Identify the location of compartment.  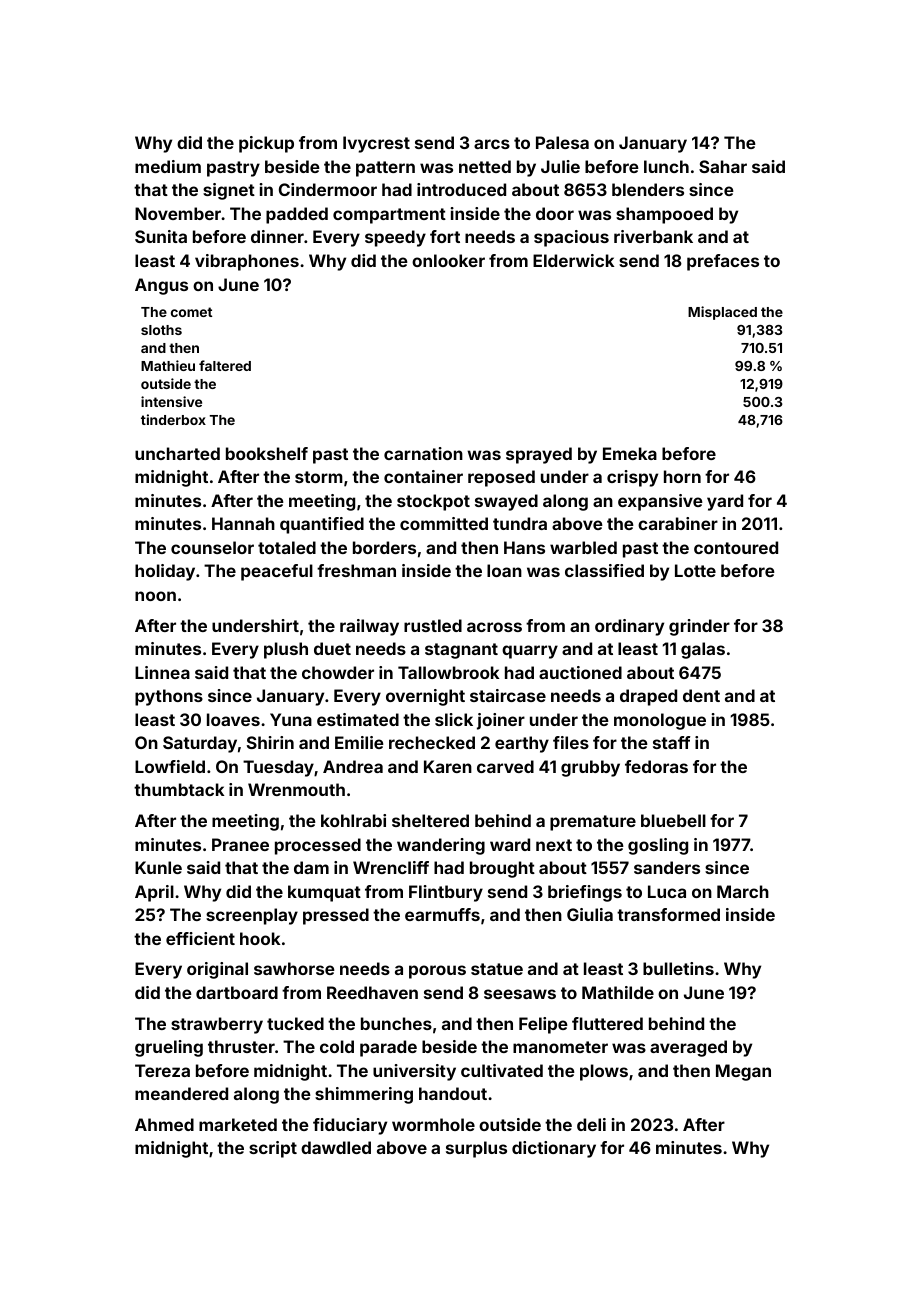
(389, 216).
